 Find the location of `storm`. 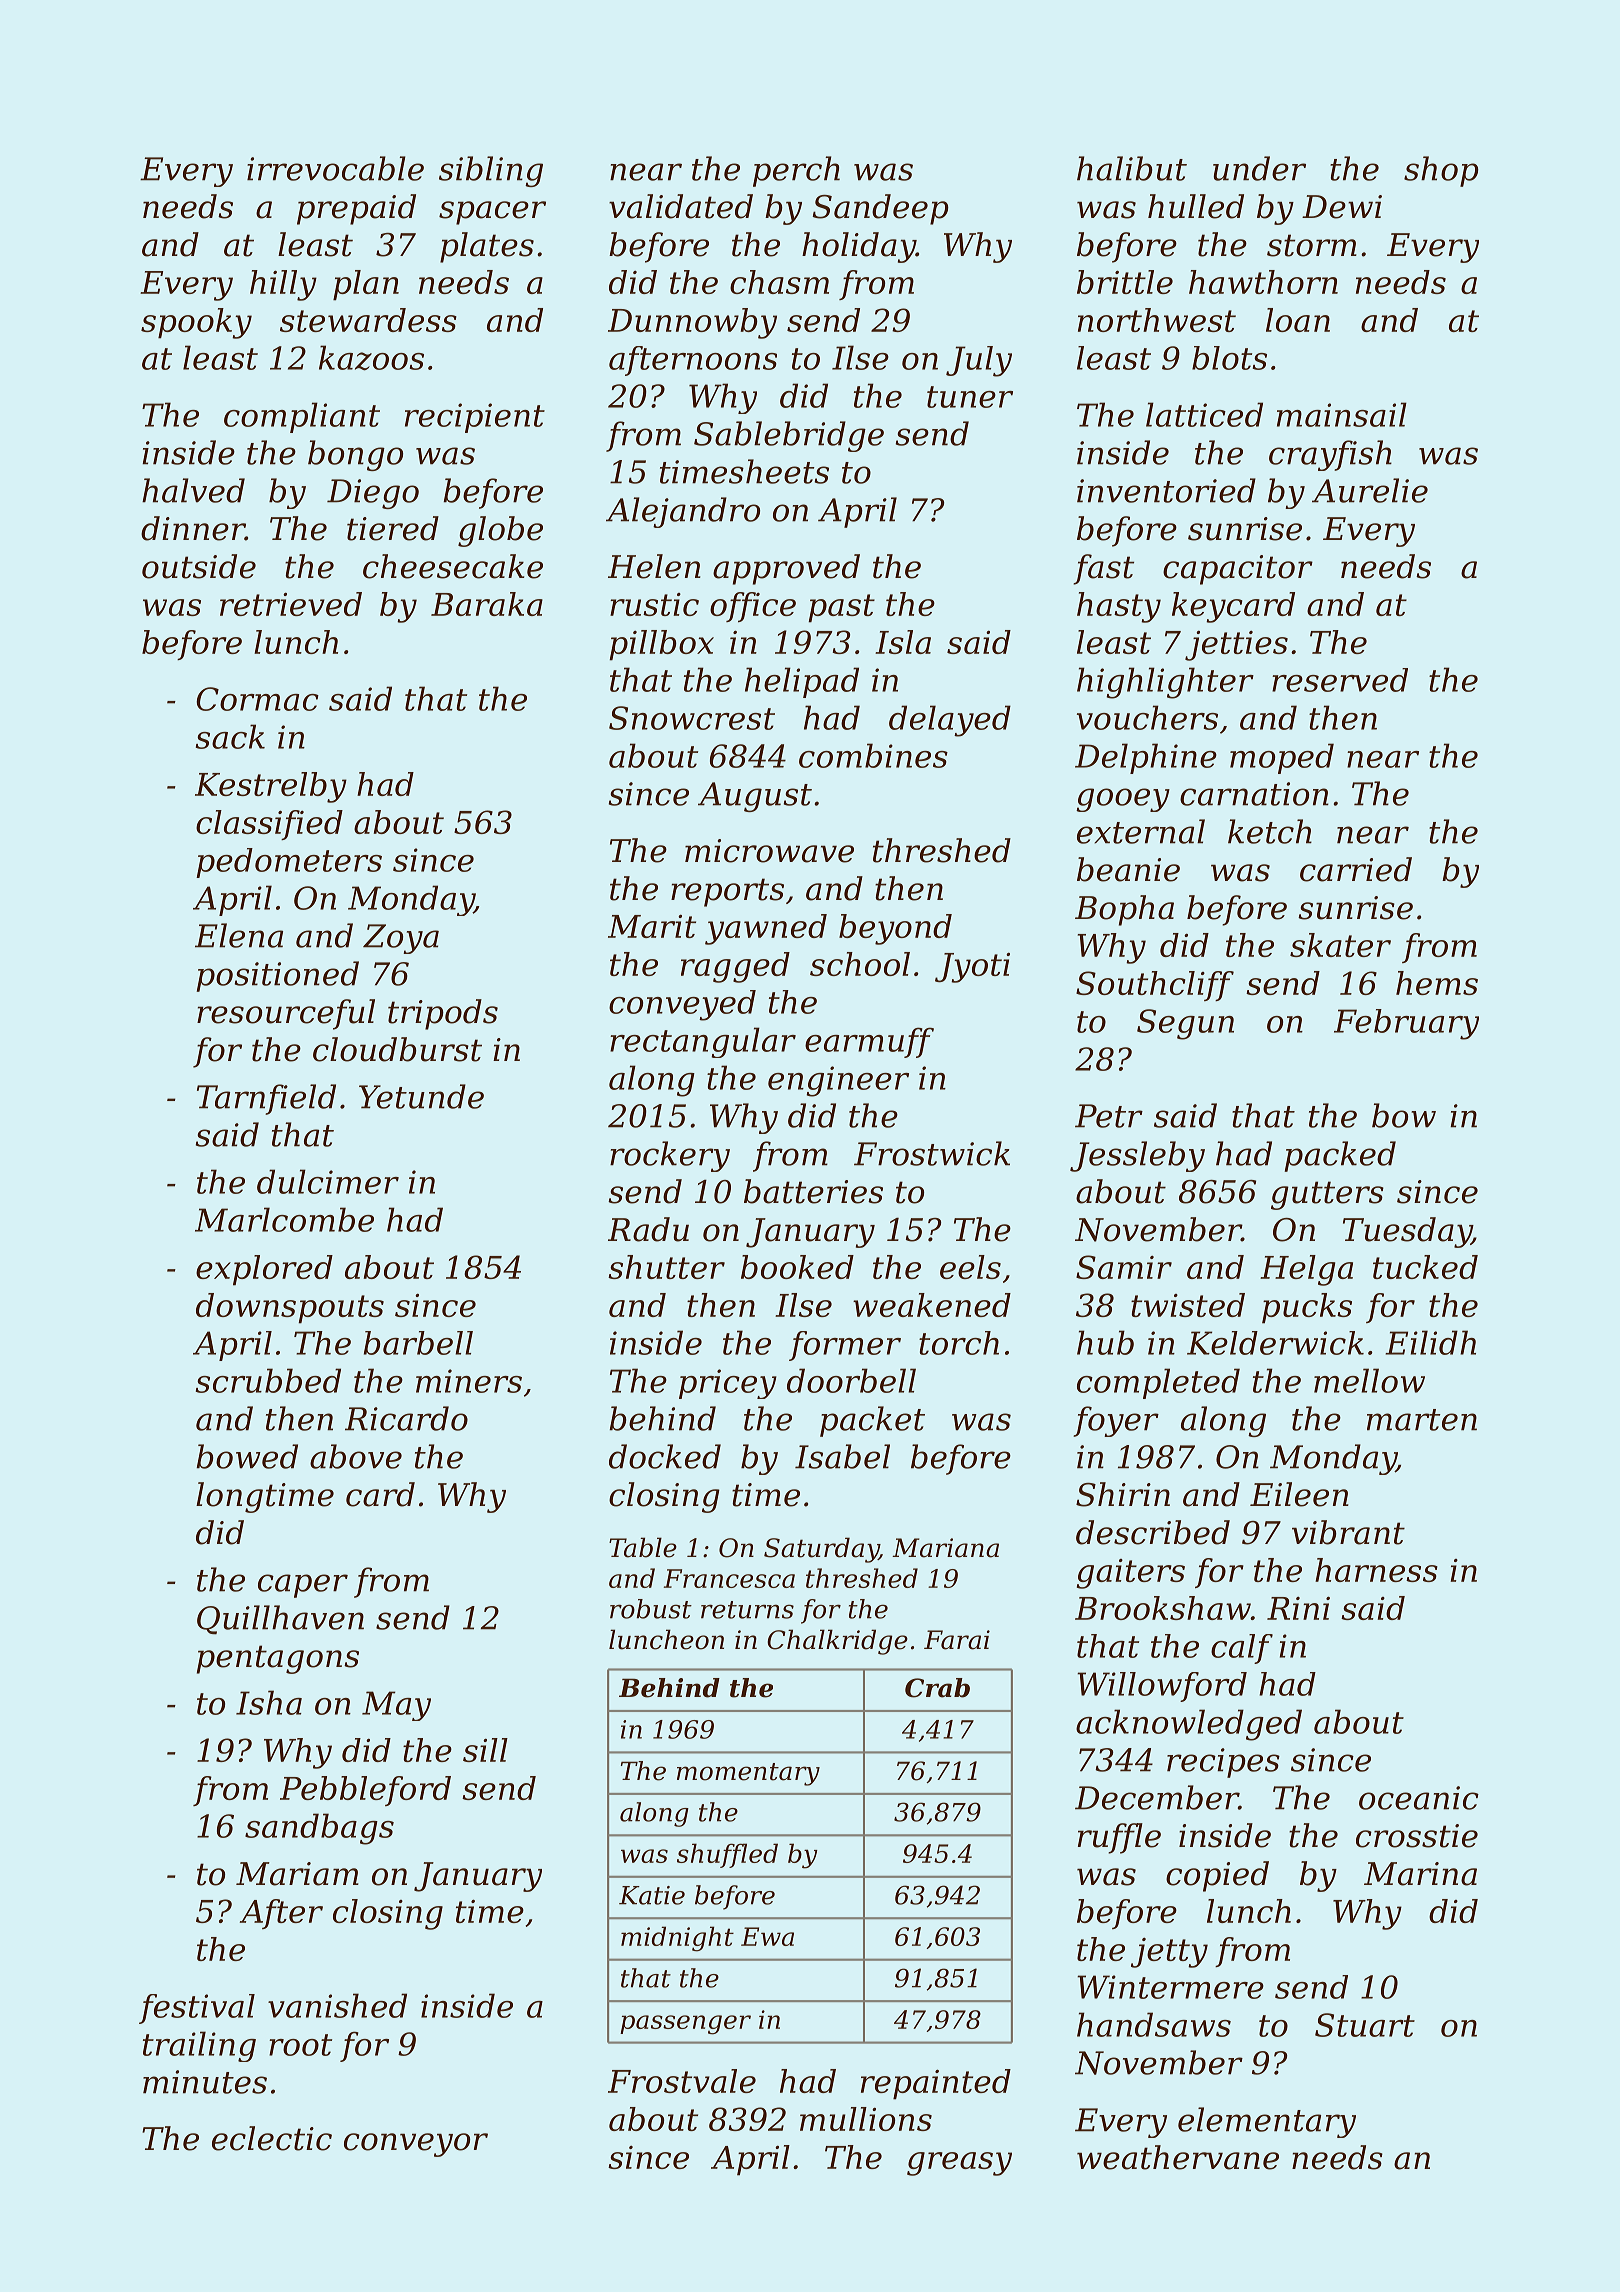

storm is located at coordinates (1312, 245).
